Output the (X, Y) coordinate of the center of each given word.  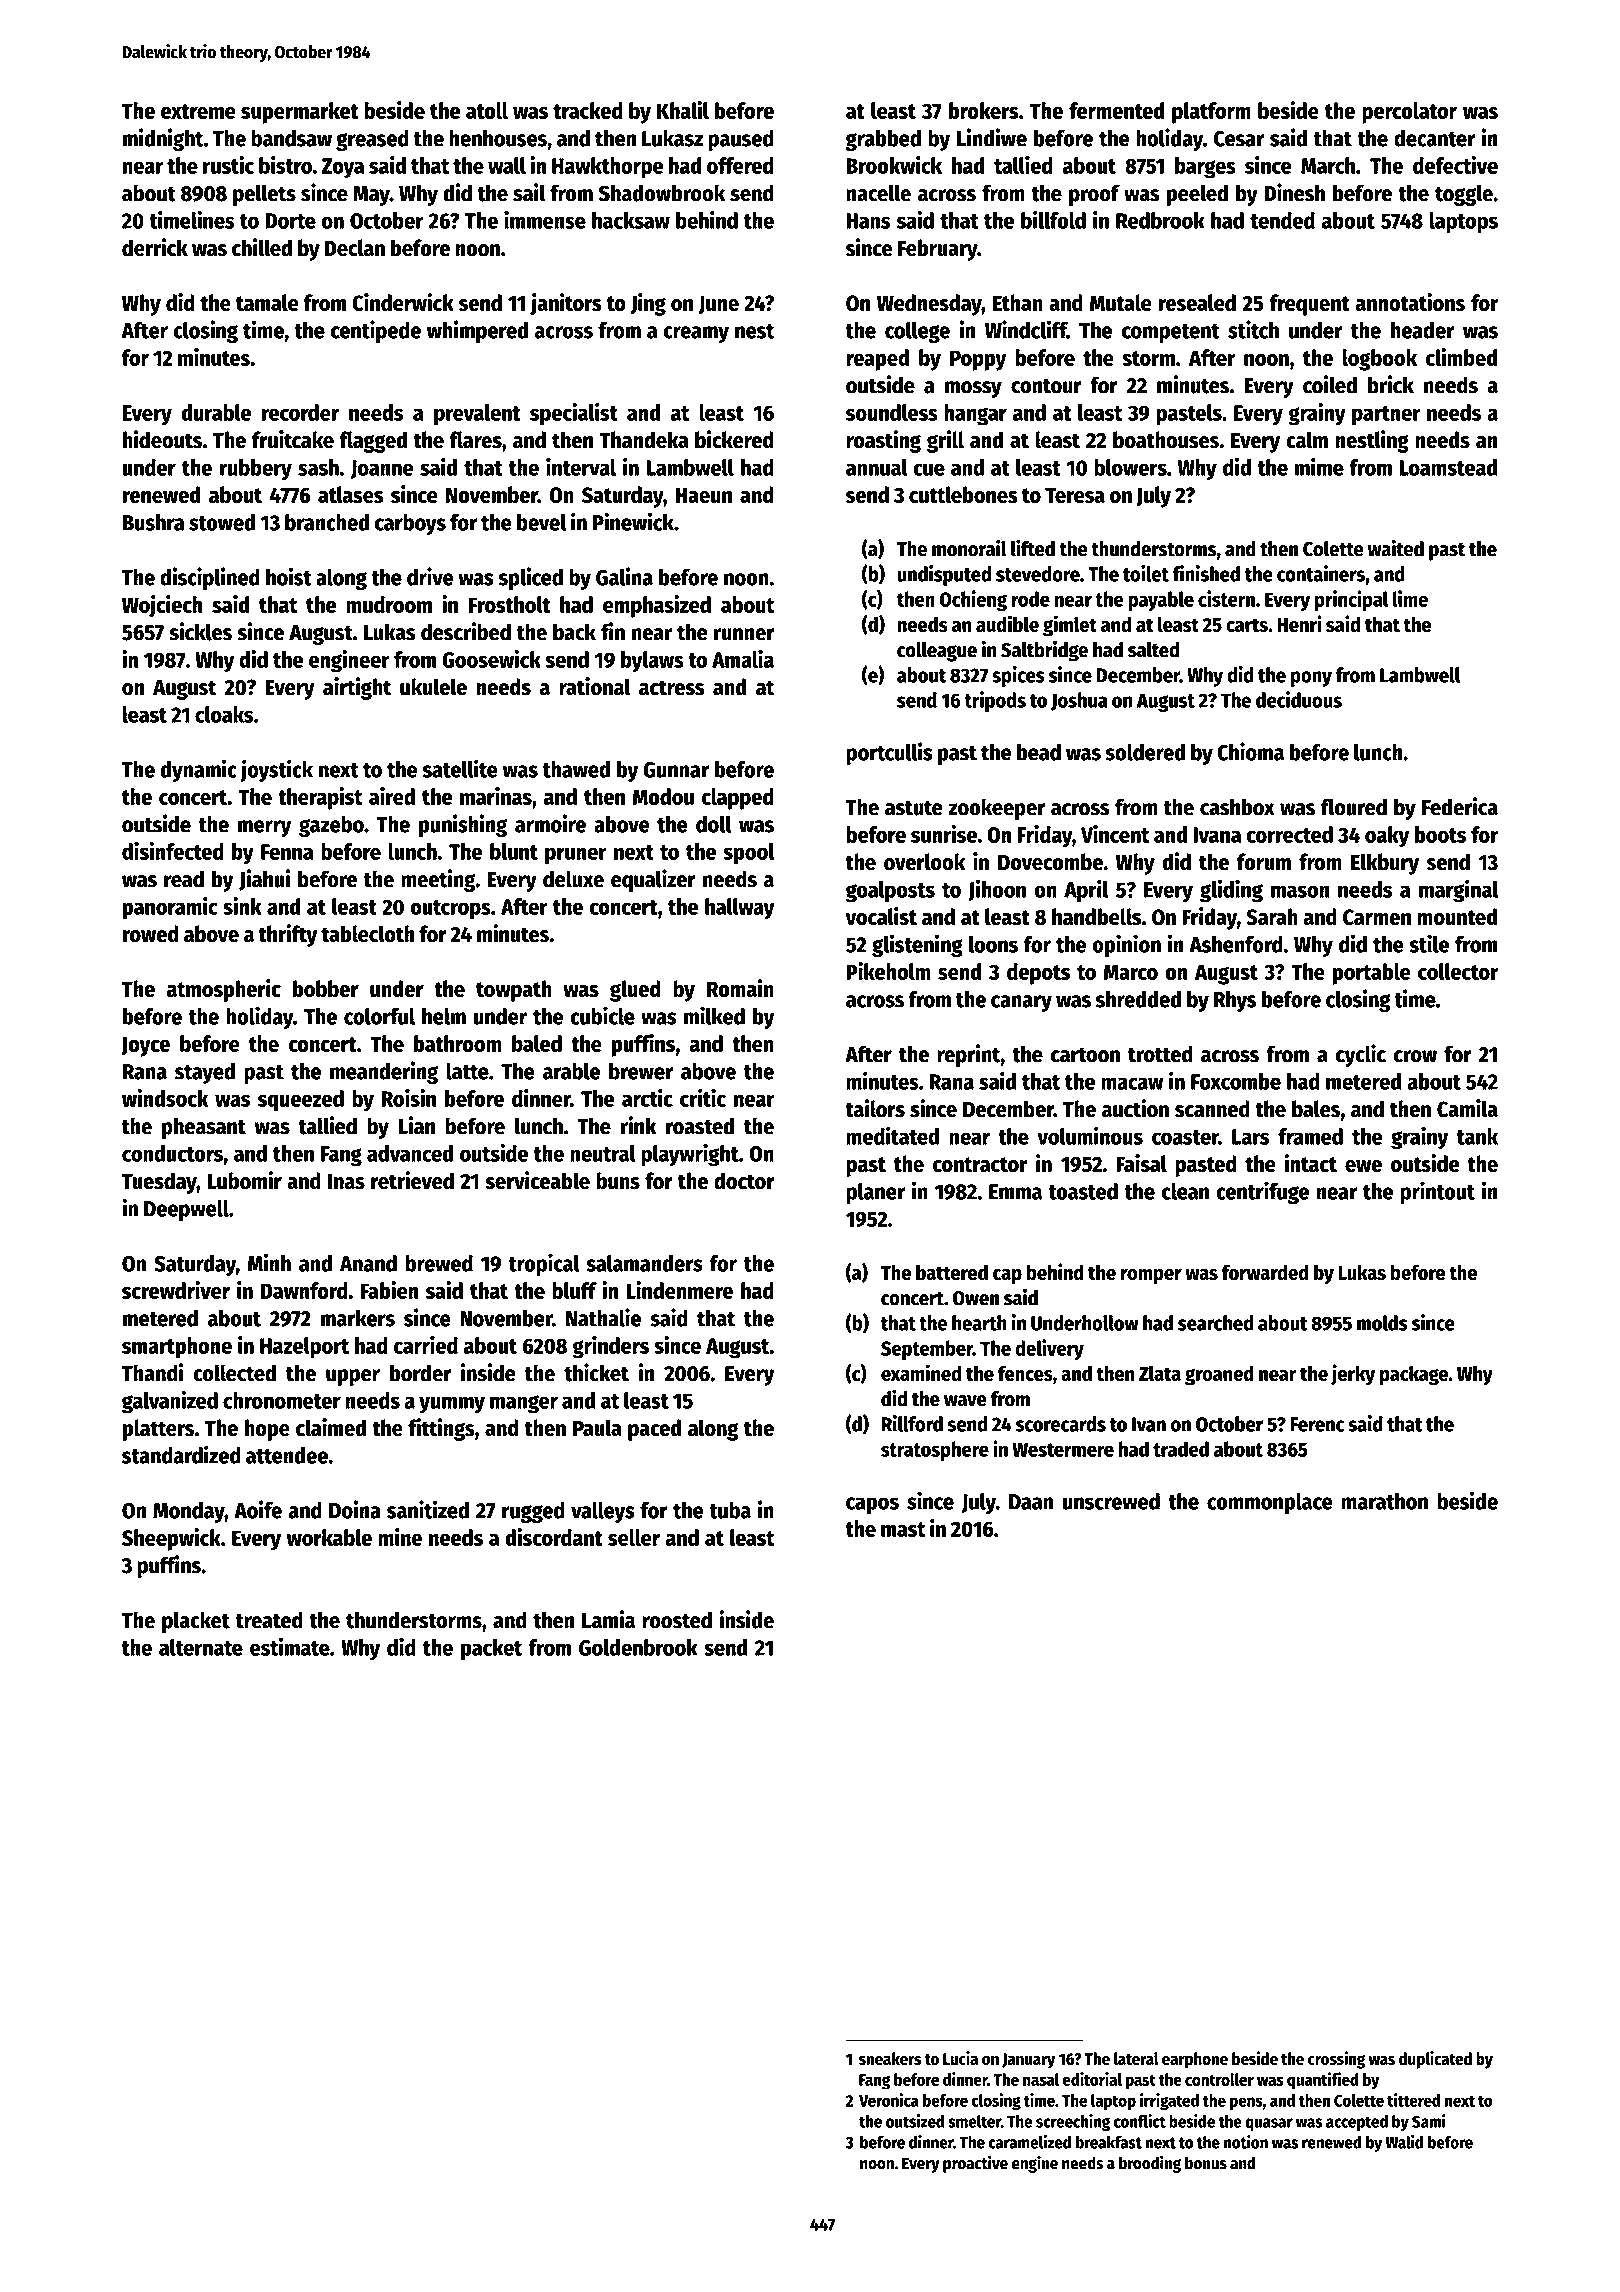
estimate (290, 1646)
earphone (1195, 2060)
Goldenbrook (638, 1647)
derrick (155, 247)
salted (1153, 650)
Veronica (889, 2100)
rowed (151, 934)
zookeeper (996, 809)
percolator (1409, 113)
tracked (588, 110)
